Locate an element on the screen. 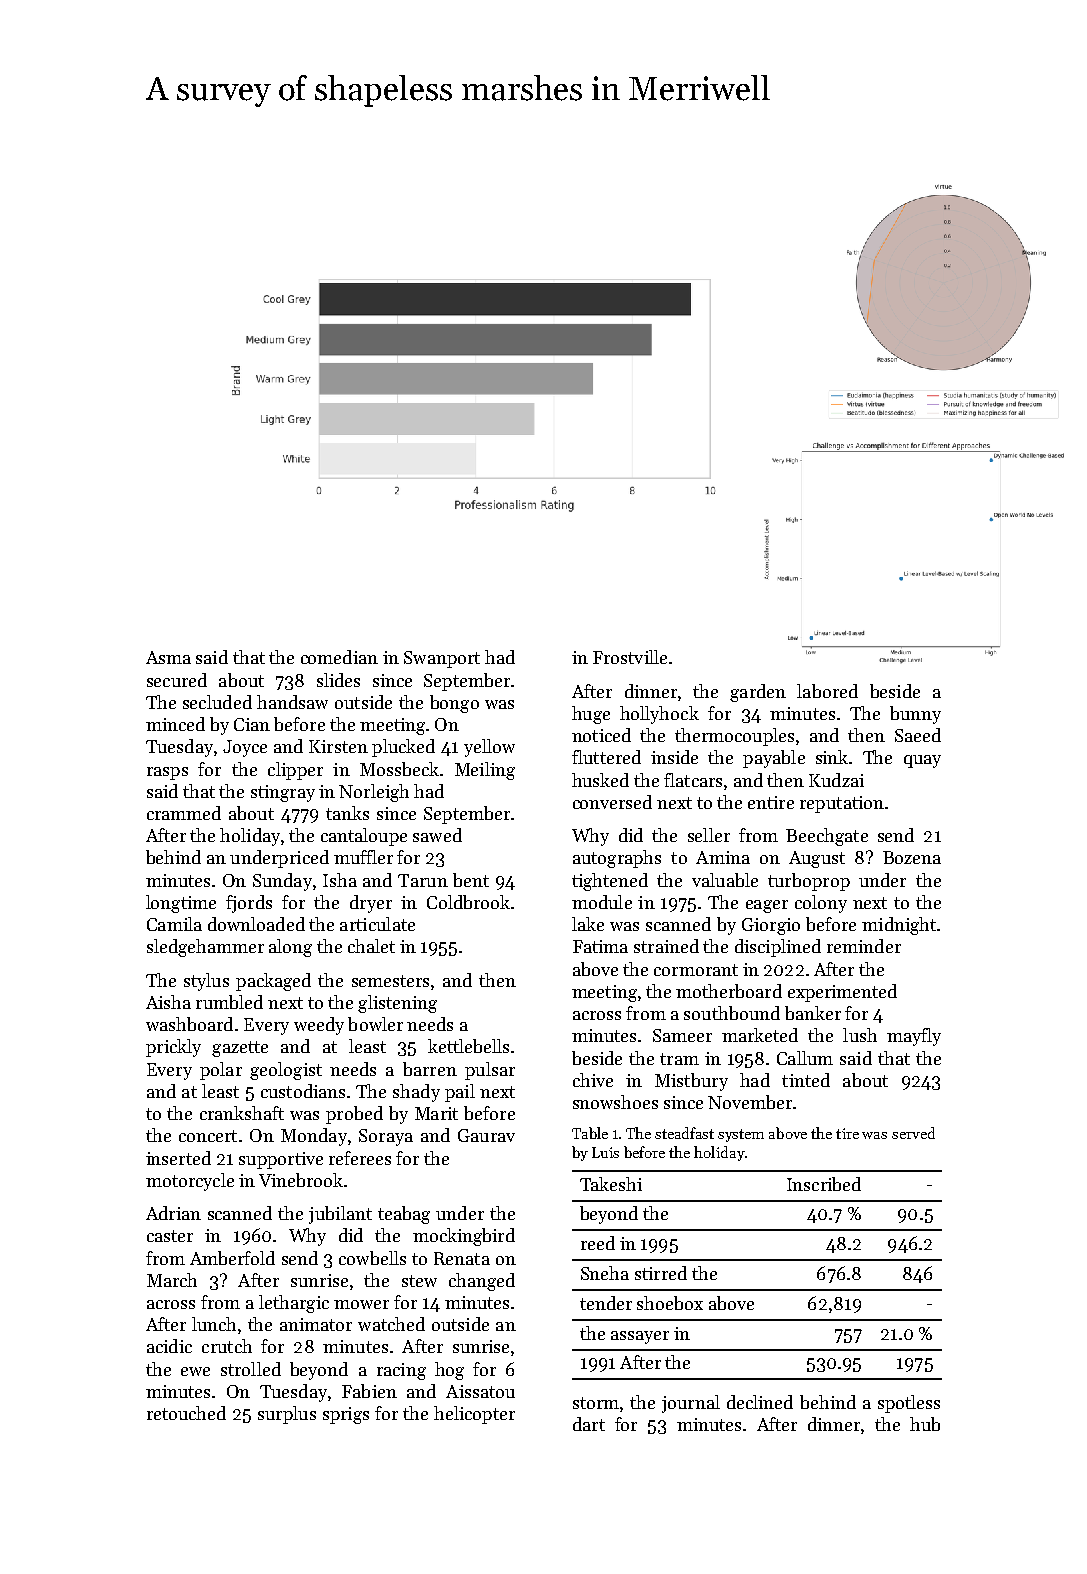 The height and width of the screenshot is (1574, 1087). turboprop is located at coordinates (809, 882).
